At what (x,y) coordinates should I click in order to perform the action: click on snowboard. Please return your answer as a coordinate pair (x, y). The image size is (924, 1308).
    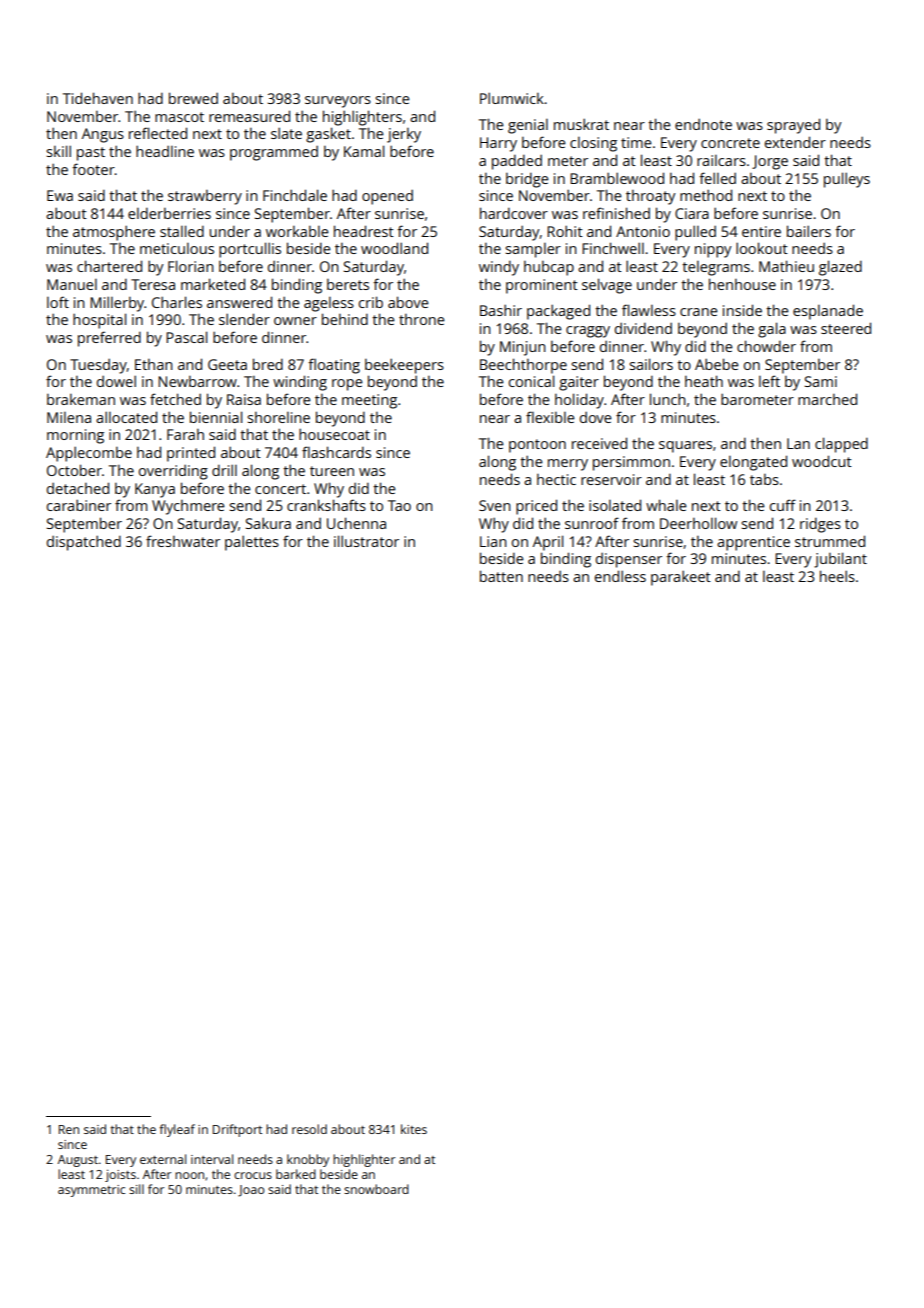
    Looking at the image, I should click on (376, 1189).
